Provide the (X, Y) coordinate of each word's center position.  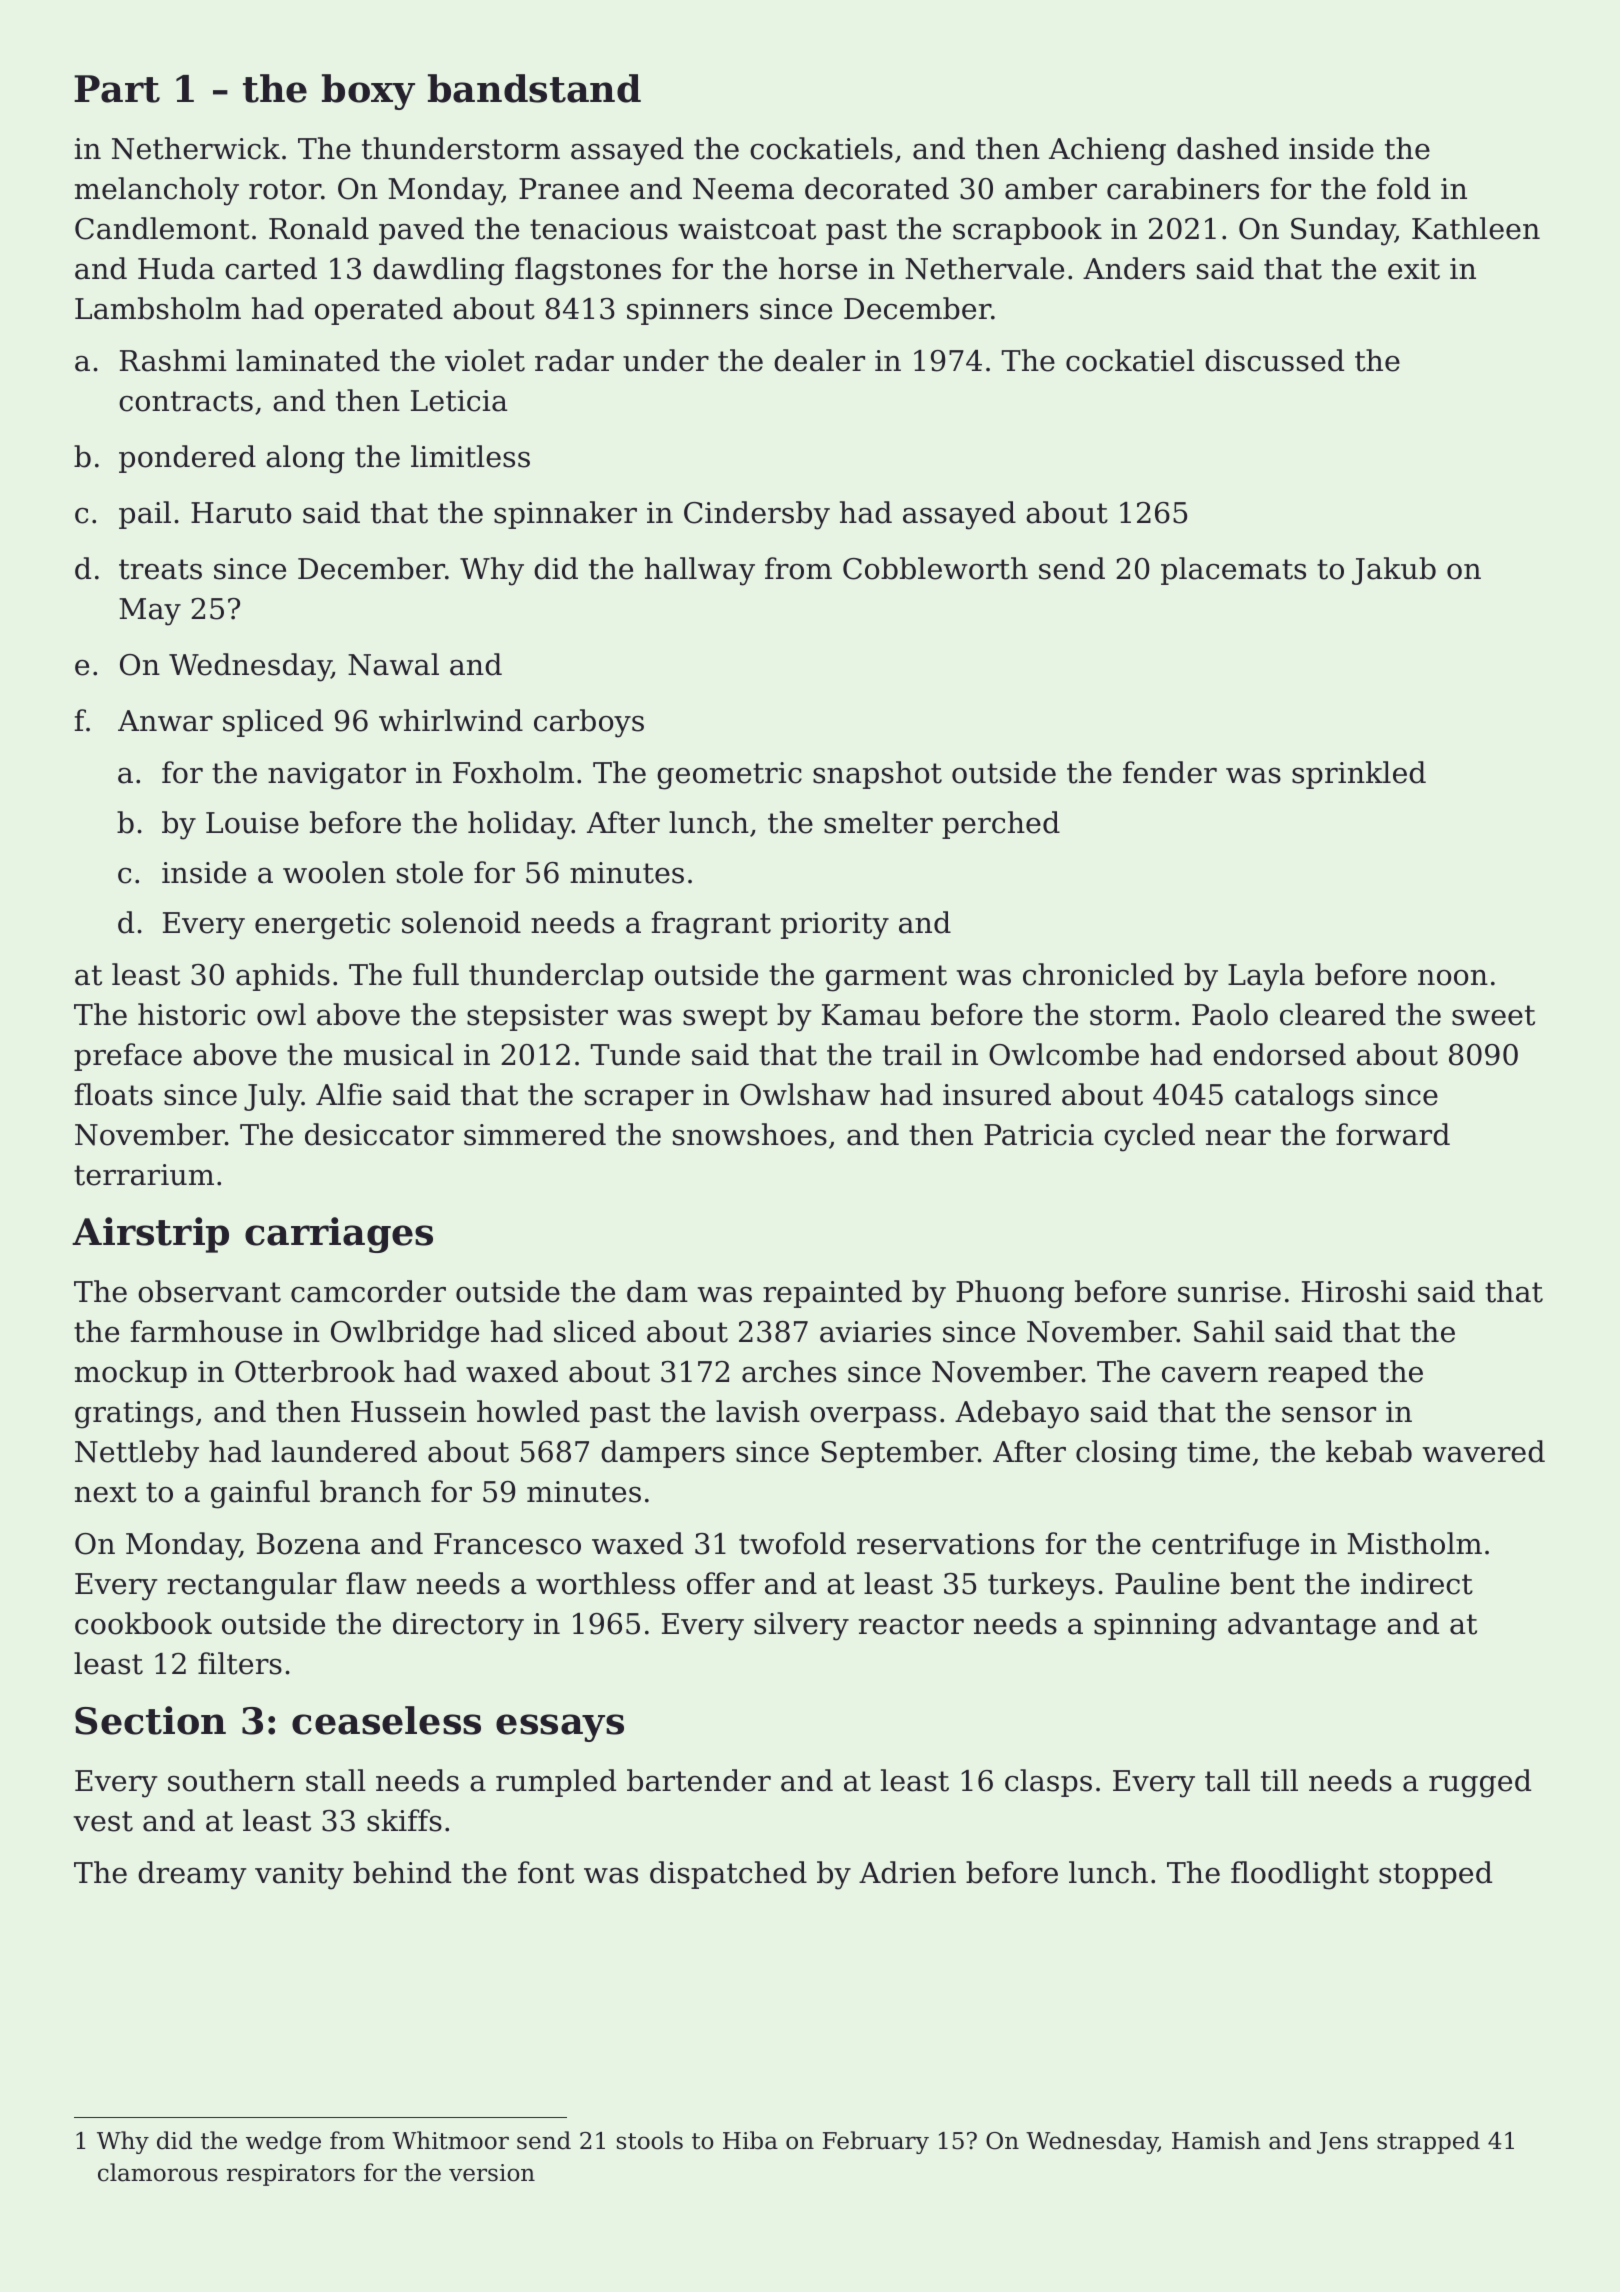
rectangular (252, 1586)
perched (1001, 825)
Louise (252, 823)
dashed (1228, 148)
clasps (1048, 1783)
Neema (743, 189)
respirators (291, 2175)
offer (721, 1583)
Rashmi (173, 360)
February (876, 2142)
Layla (1266, 977)
